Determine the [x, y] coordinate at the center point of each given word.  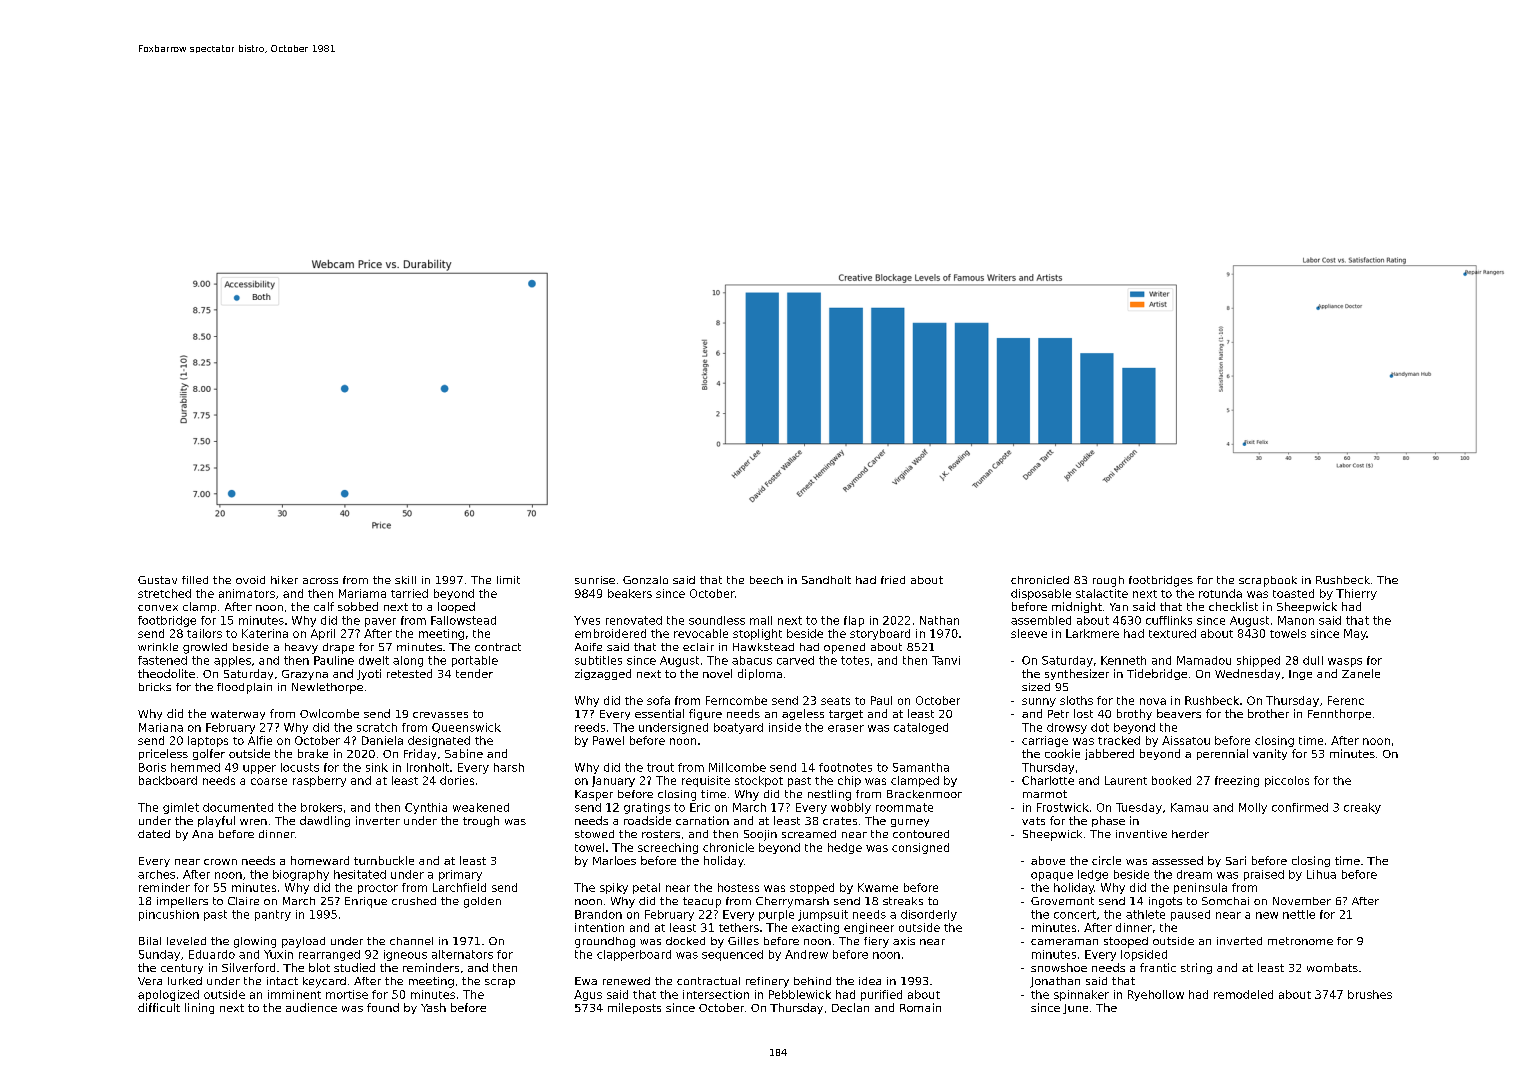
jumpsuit [823, 915]
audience [311, 1007]
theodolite [166, 673]
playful [216, 821]
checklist [1233, 606]
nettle [1299, 914]
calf [324, 606]
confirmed [1300, 807]
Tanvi [946, 660]
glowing [255, 942]
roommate [904, 807]
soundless [717, 620]
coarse [269, 781]
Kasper [594, 795]
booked [1171, 780]
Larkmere [1092, 633]
